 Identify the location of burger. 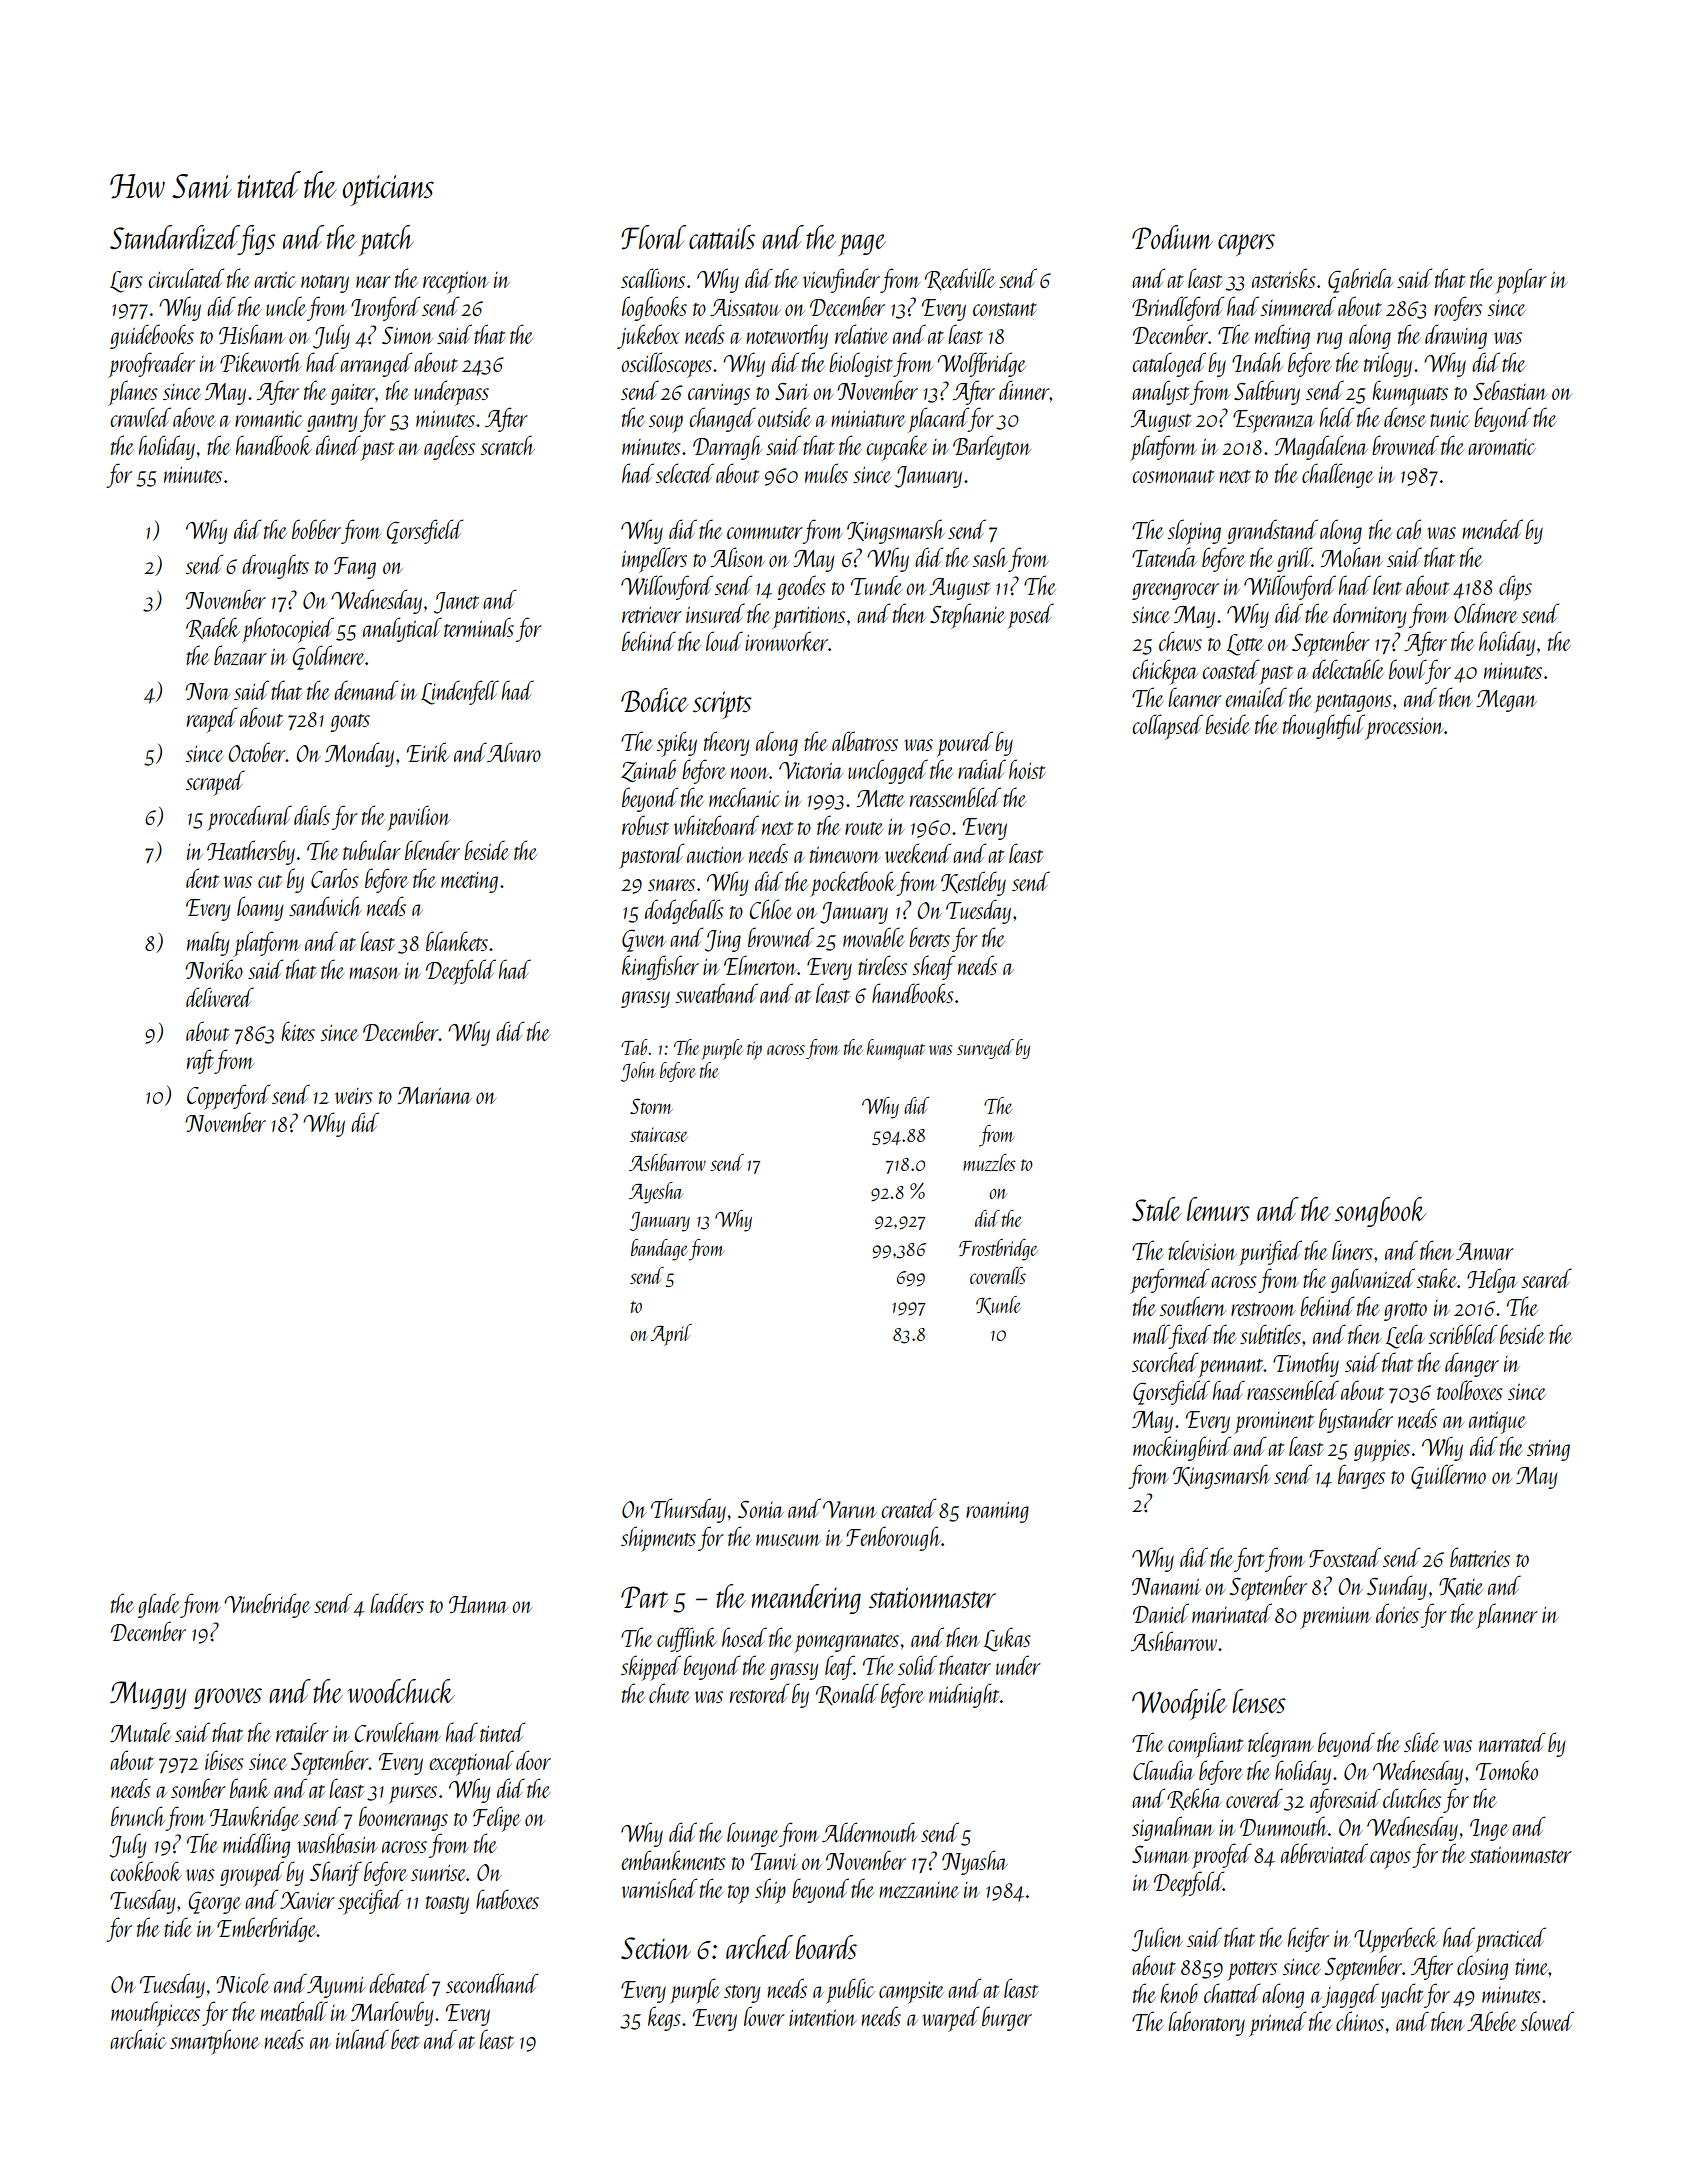
(1007, 2018).
